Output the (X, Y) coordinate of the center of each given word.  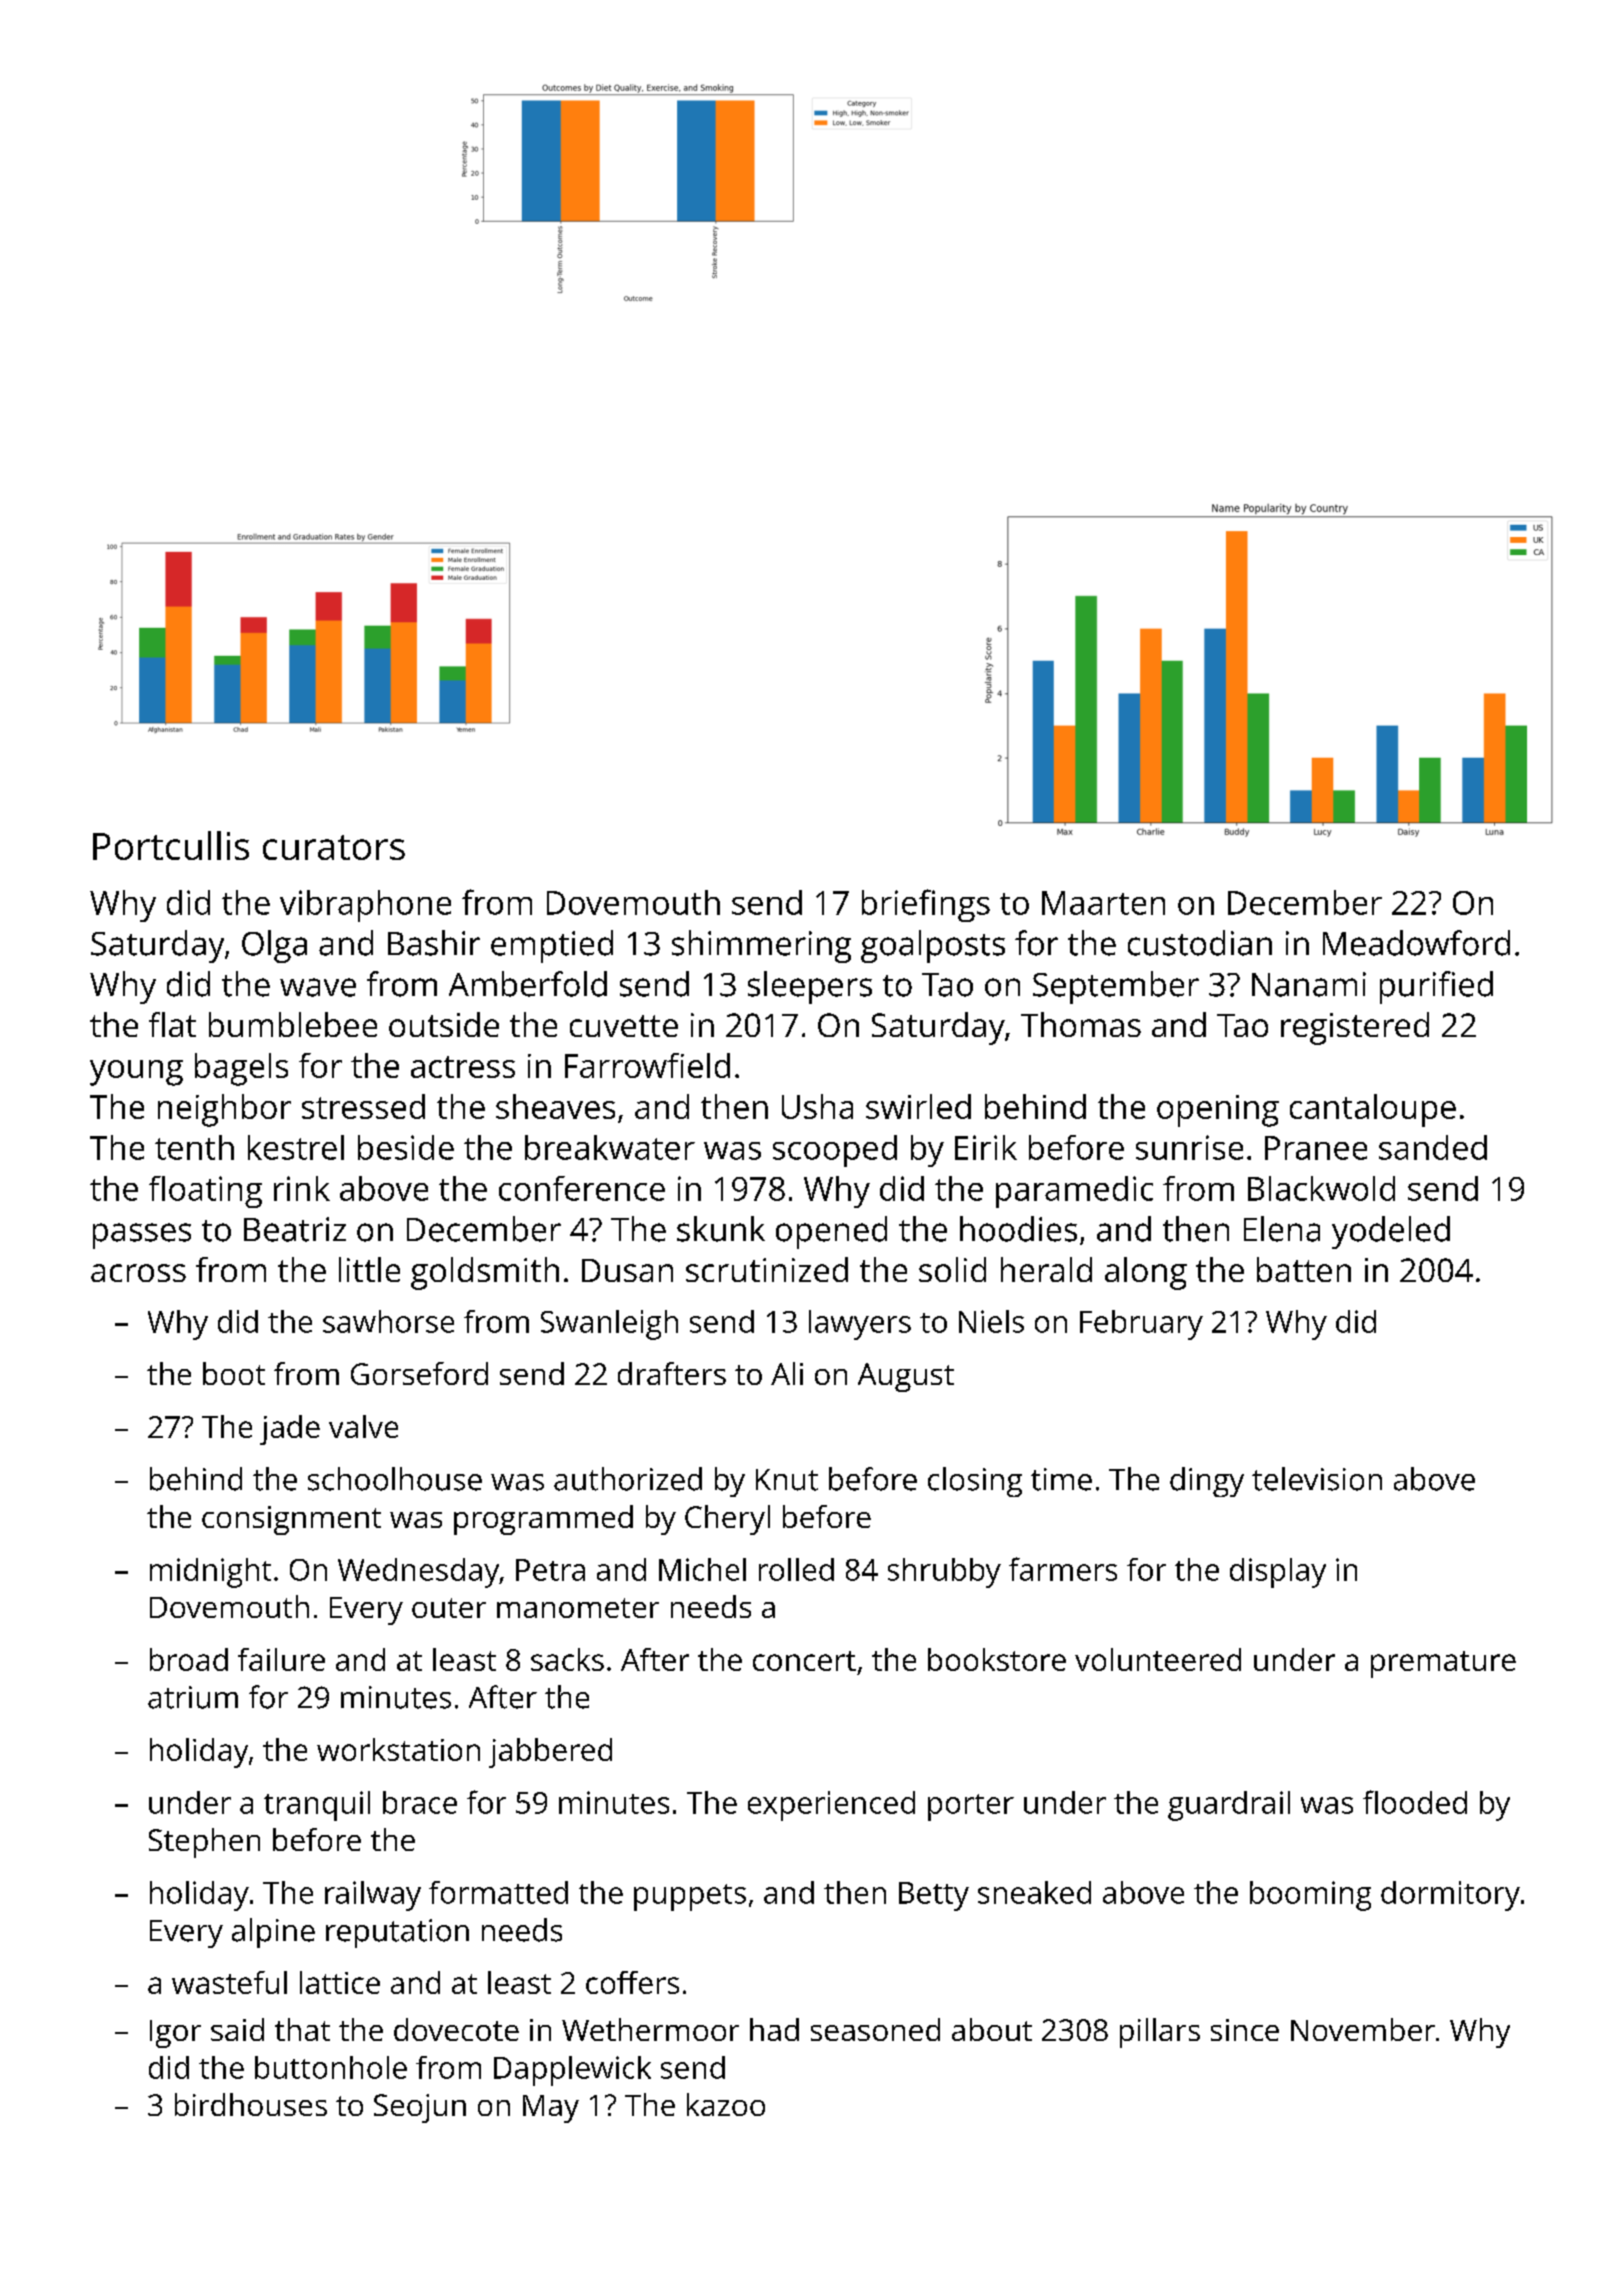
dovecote (456, 2029)
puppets (690, 1897)
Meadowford (1416, 943)
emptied (552, 946)
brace (420, 1802)
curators (334, 847)
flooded (1415, 1802)
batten (1304, 1269)
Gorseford (419, 1373)
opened (831, 1232)
